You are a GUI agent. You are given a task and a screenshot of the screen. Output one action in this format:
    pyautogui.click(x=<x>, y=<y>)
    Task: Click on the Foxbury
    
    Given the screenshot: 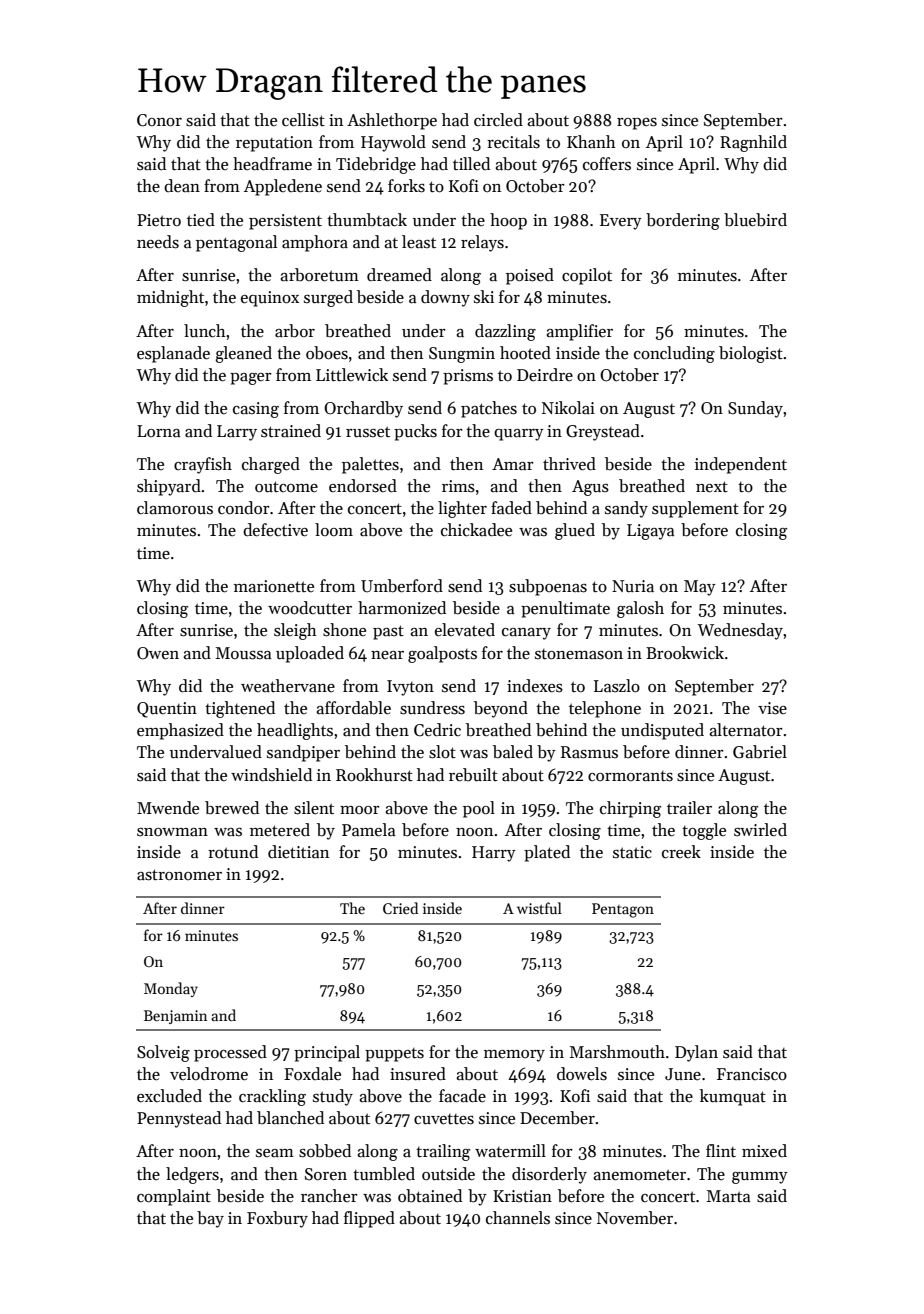 What is the action you would take?
    pyautogui.click(x=277, y=1219)
